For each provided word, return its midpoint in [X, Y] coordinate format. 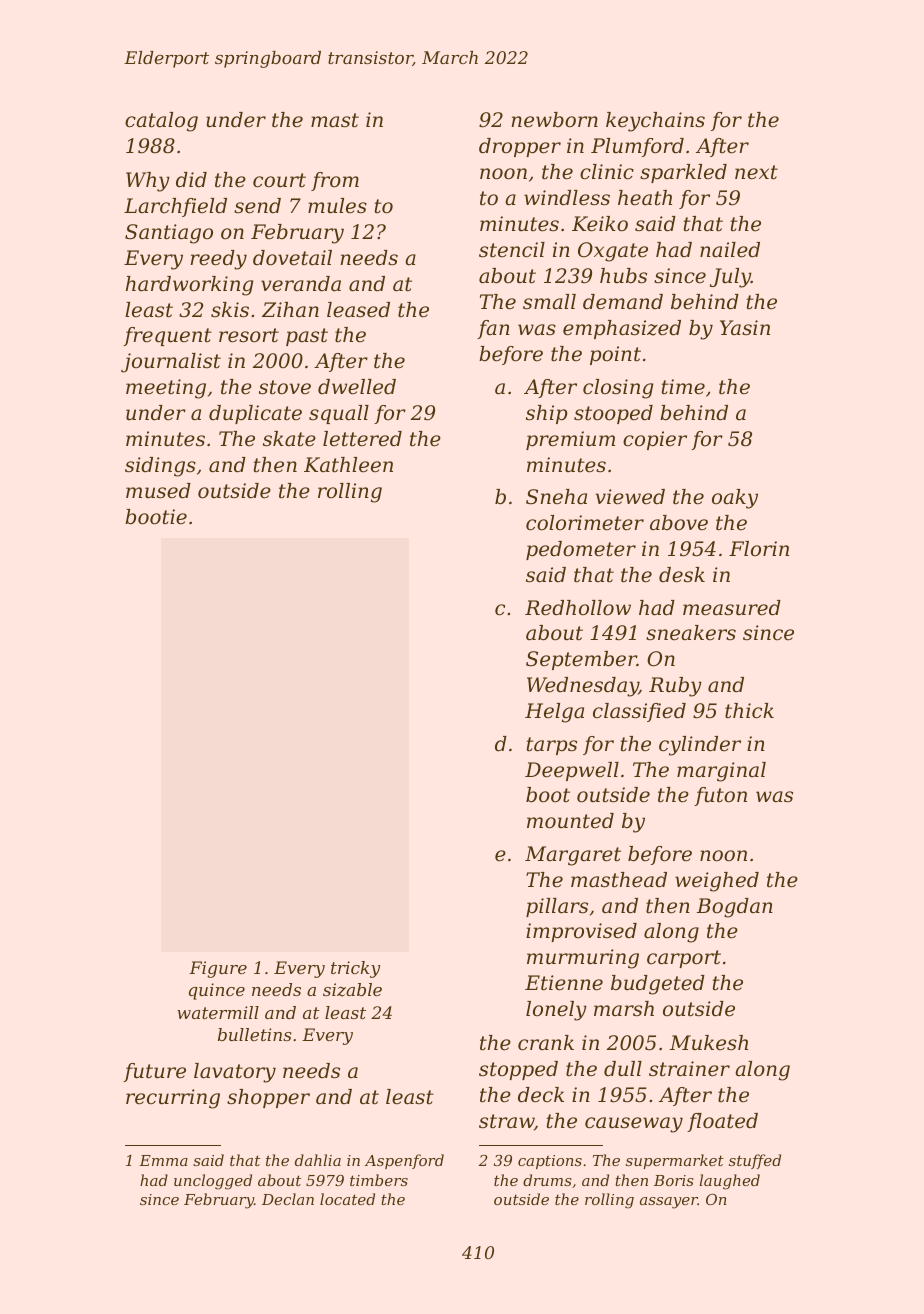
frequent [167, 336]
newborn [554, 120]
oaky [735, 499]
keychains [655, 122]
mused [158, 491]
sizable [352, 990]
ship [546, 414]
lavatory [235, 1073]
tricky [355, 969]
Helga [554, 713]
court [279, 180]
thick [749, 711]
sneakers [691, 633]
